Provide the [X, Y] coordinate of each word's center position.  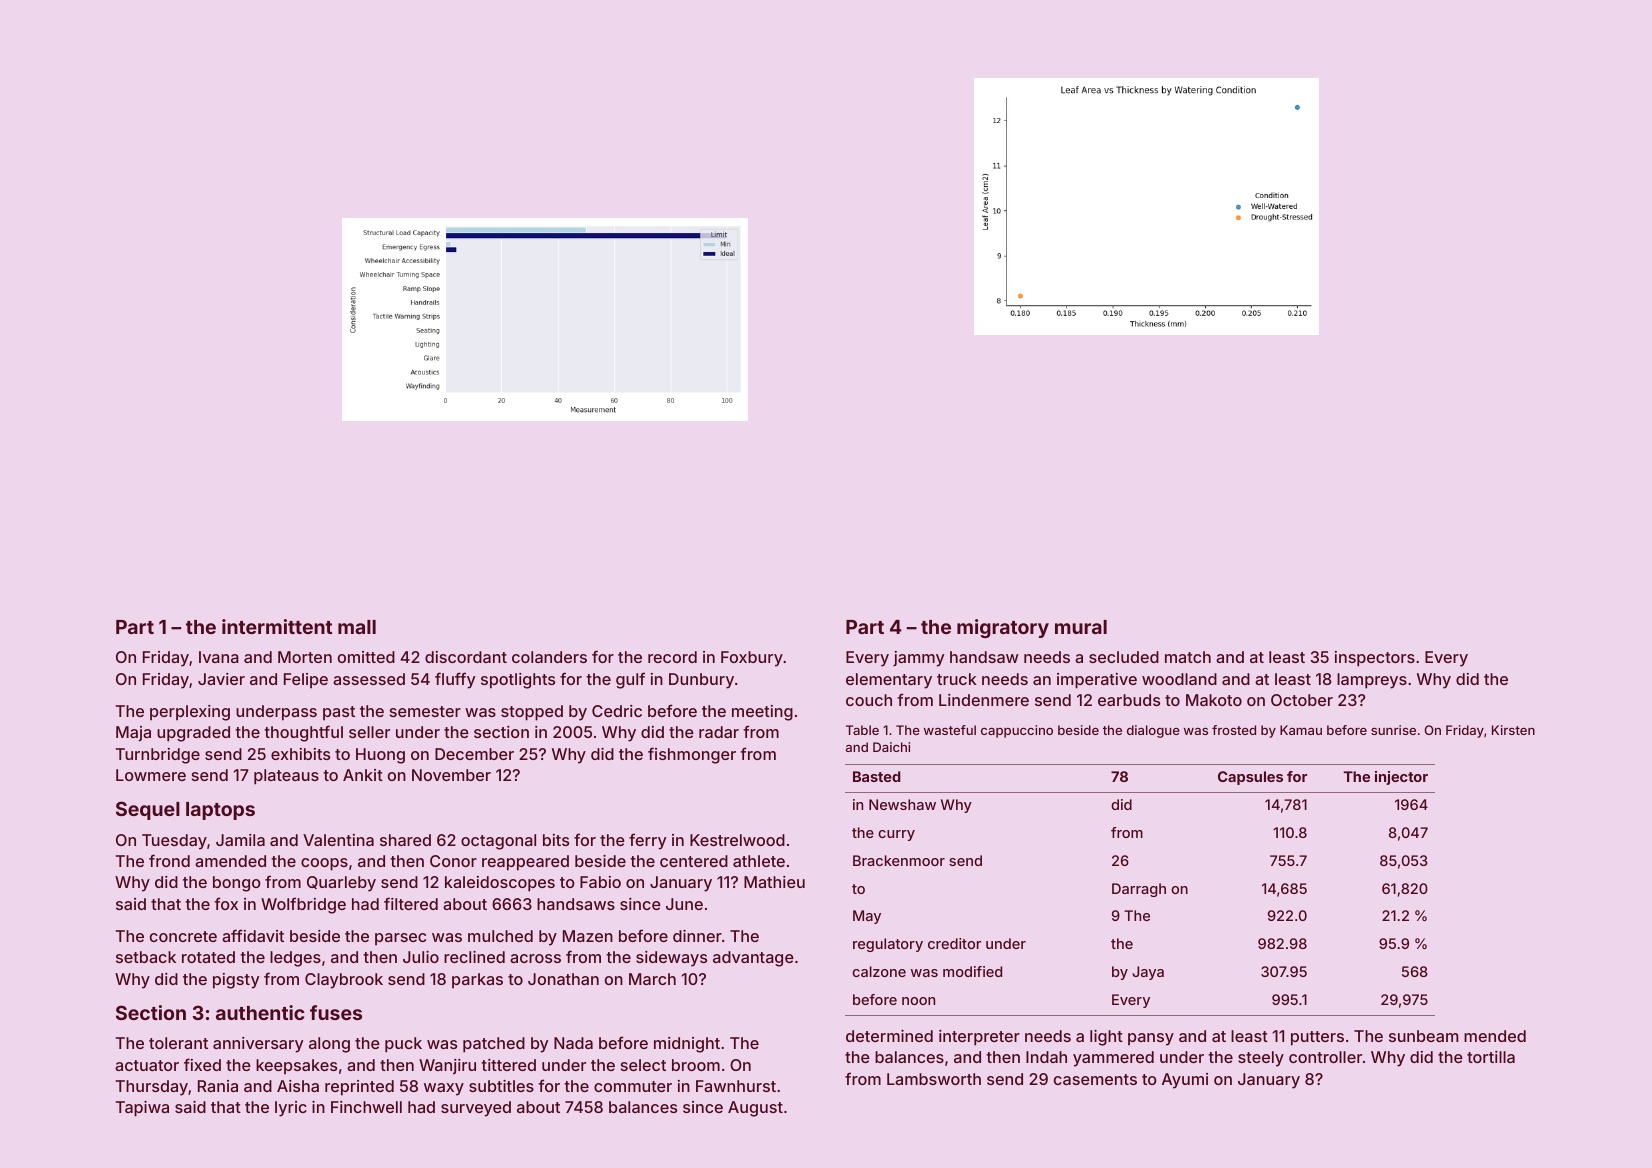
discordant [466, 657]
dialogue [1153, 731]
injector [1401, 778]
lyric [291, 1109]
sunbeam [1423, 1036]
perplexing [190, 713]
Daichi [891, 747]
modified [972, 971]
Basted [877, 776]
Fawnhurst [736, 1086]
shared [405, 840]
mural [1081, 627]
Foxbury [752, 659]
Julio [421, 957]
